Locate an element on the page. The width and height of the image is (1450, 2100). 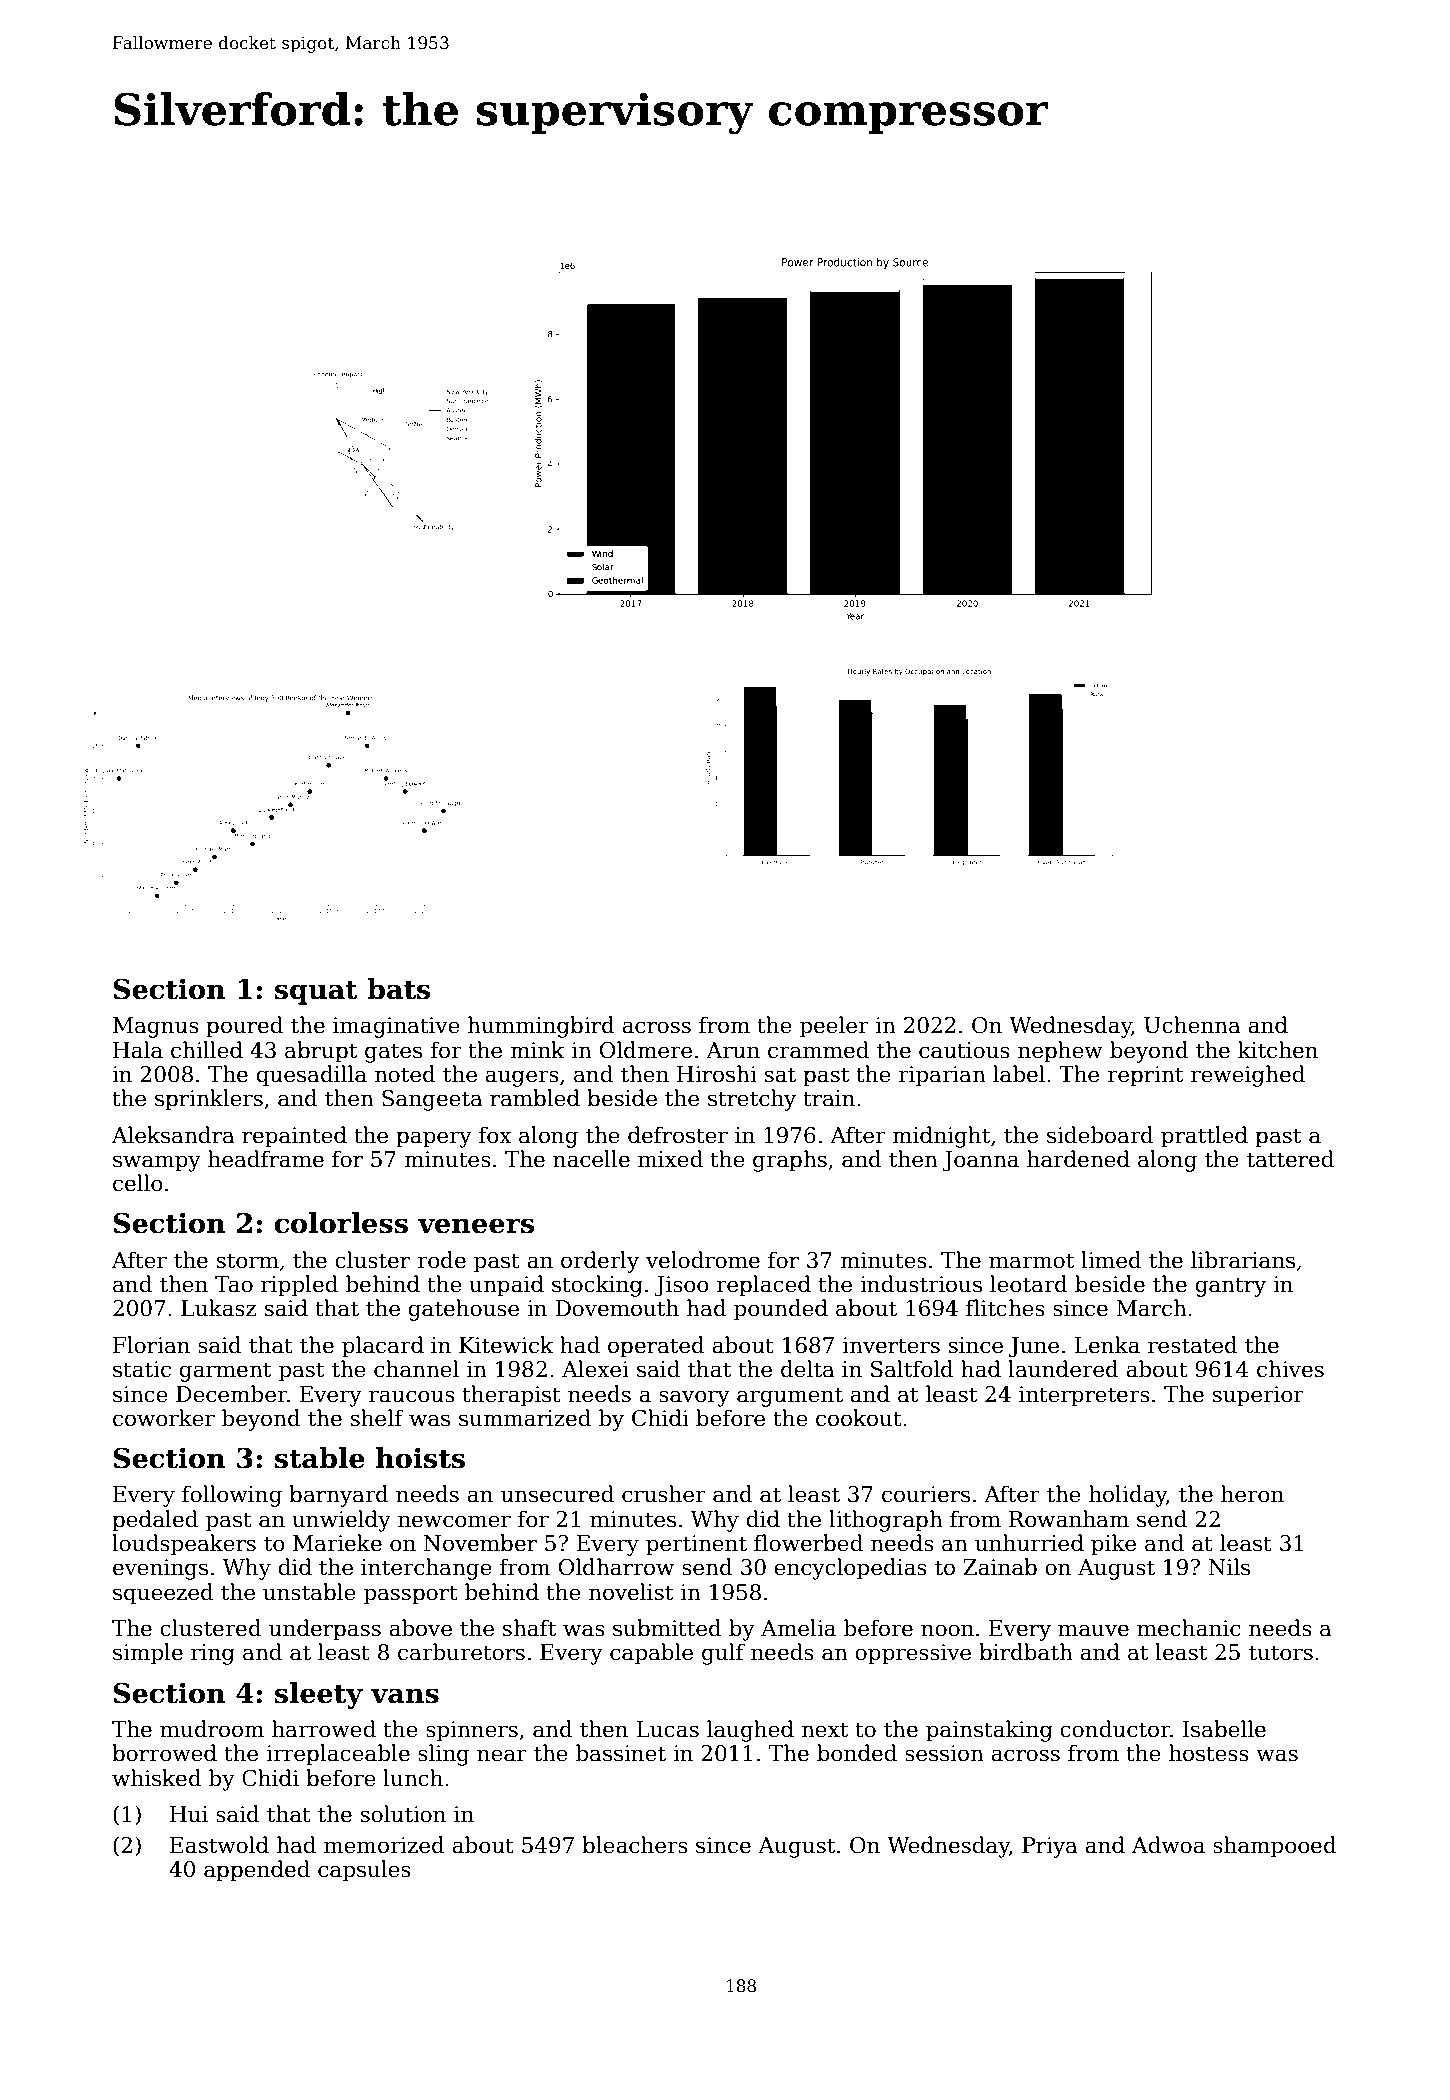
chives is located at coordinates (1290, 1369).
